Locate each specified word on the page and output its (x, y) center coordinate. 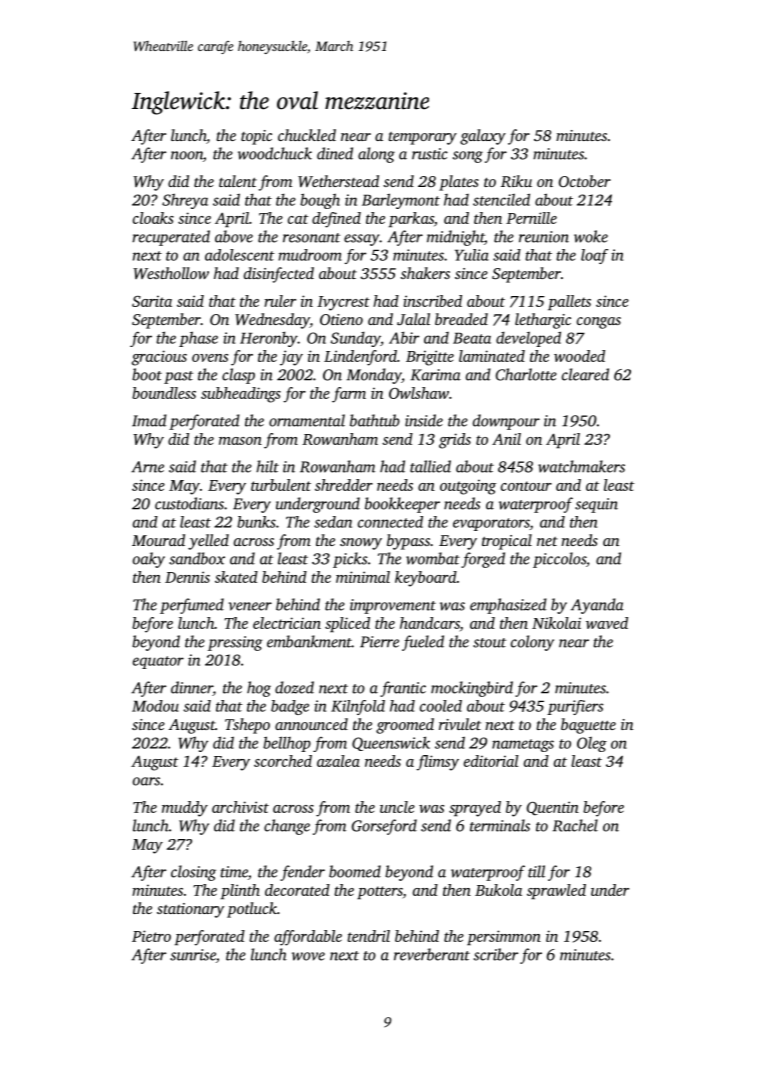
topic (256, 137)
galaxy (483, 137)
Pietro (151, 936)
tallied (430, 466)
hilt (267, 466)
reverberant (432, 954)
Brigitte (430, 358)
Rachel (575, 825)
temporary (422, 138)
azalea (338, 761)
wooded (579, 356)
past (178, 377)
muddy (185, 809)
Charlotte (526, 374)
